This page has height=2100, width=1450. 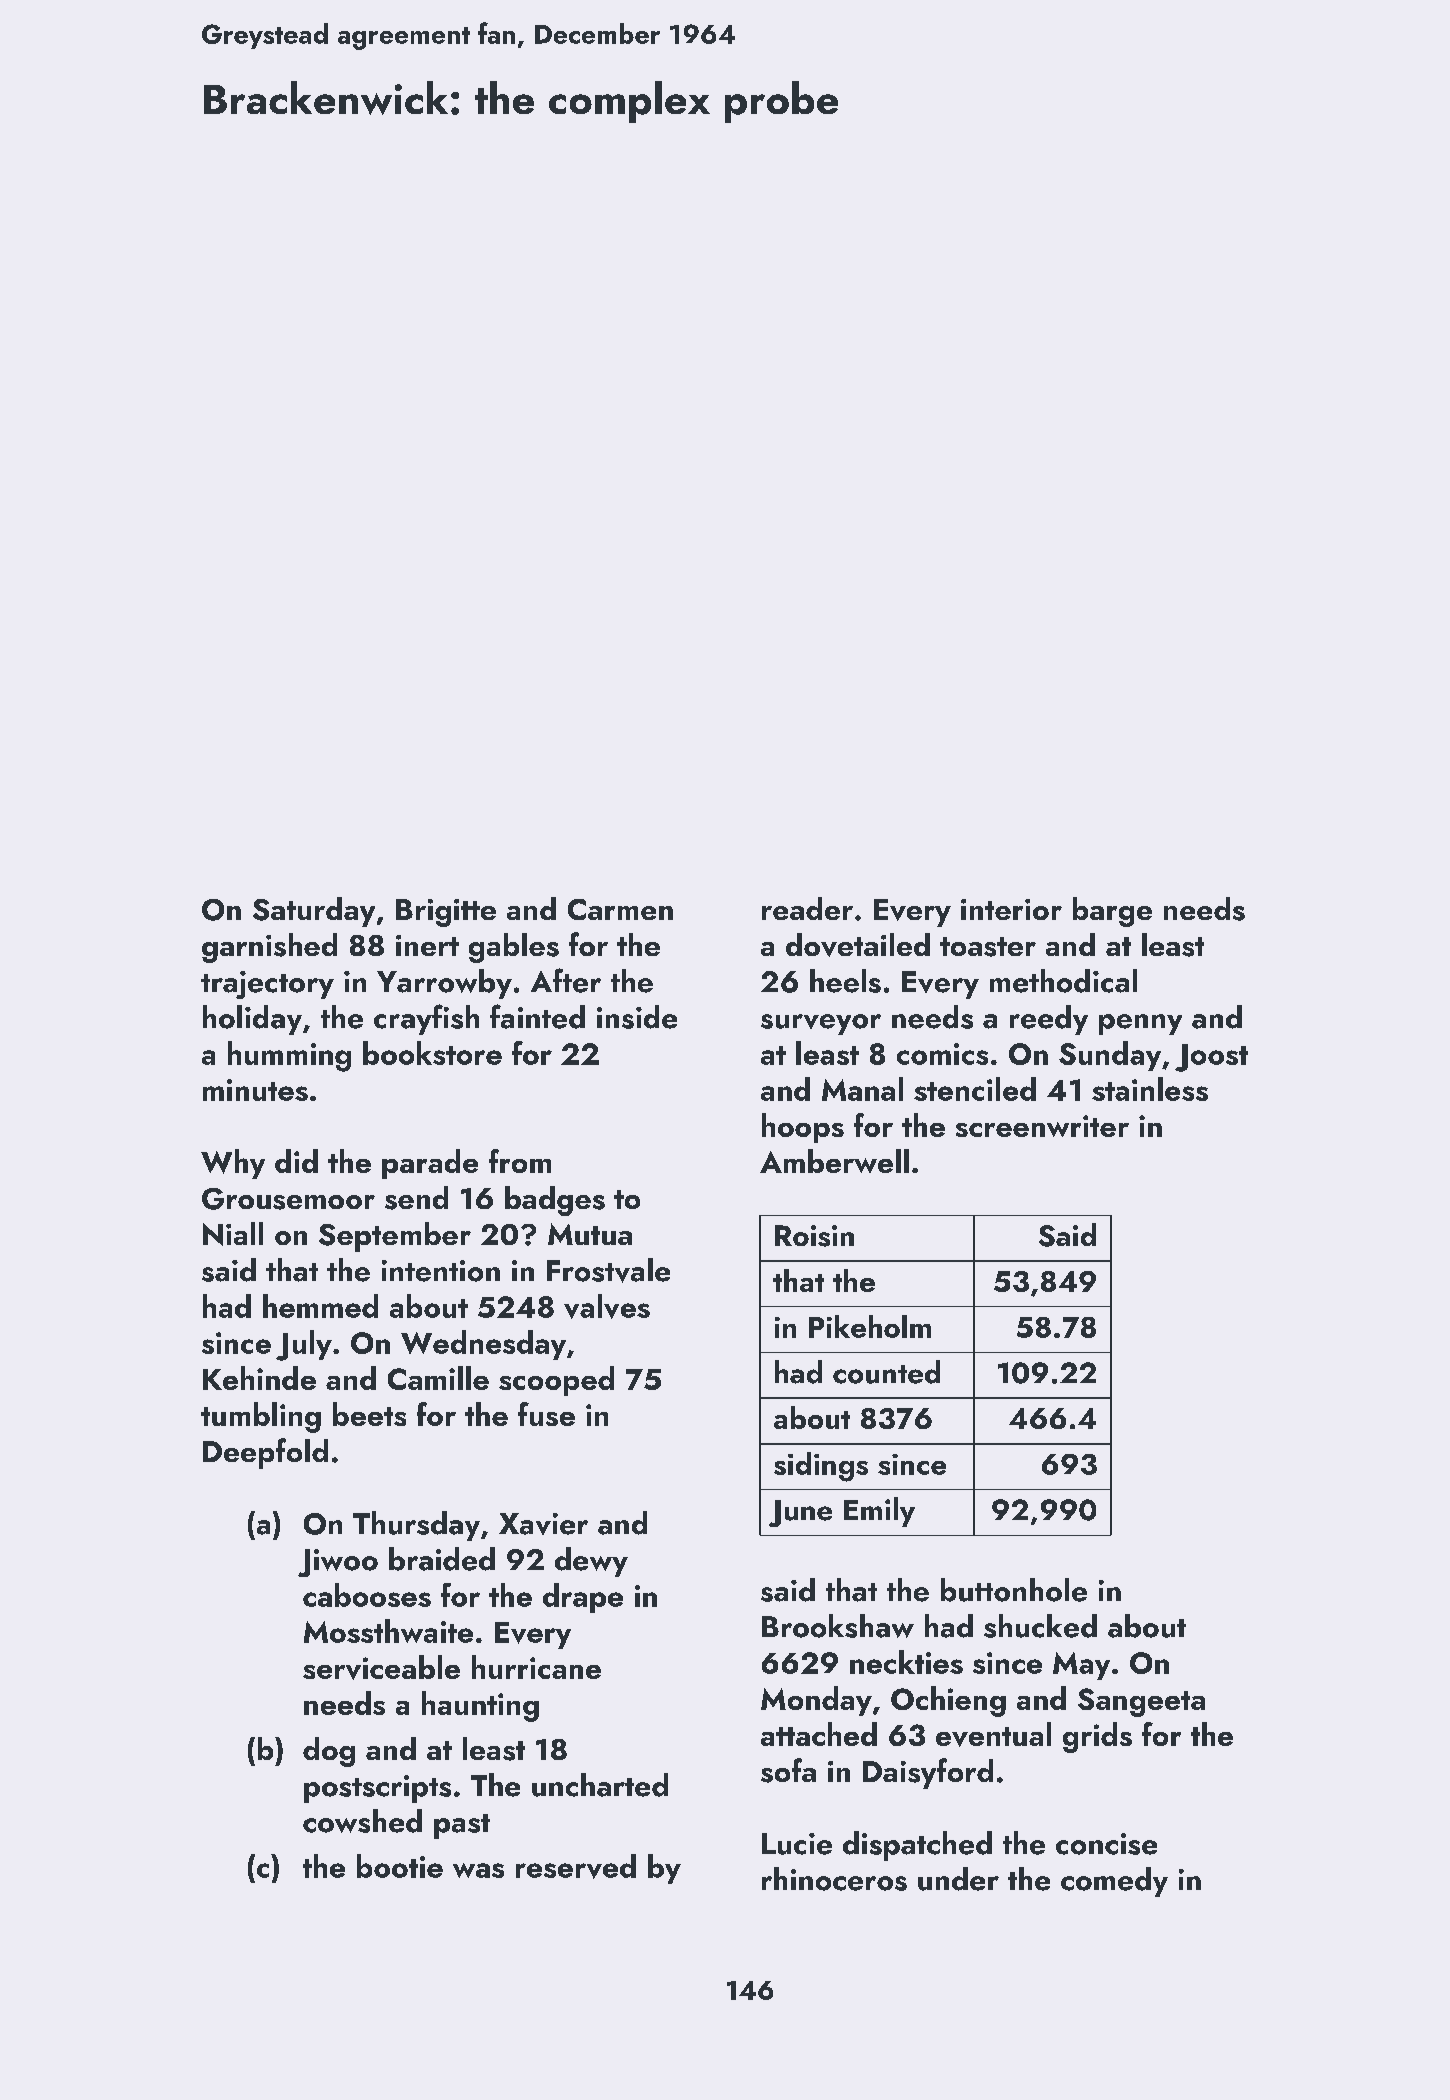 I want to click on Jiwoo, so click(x=338, y=1563).
